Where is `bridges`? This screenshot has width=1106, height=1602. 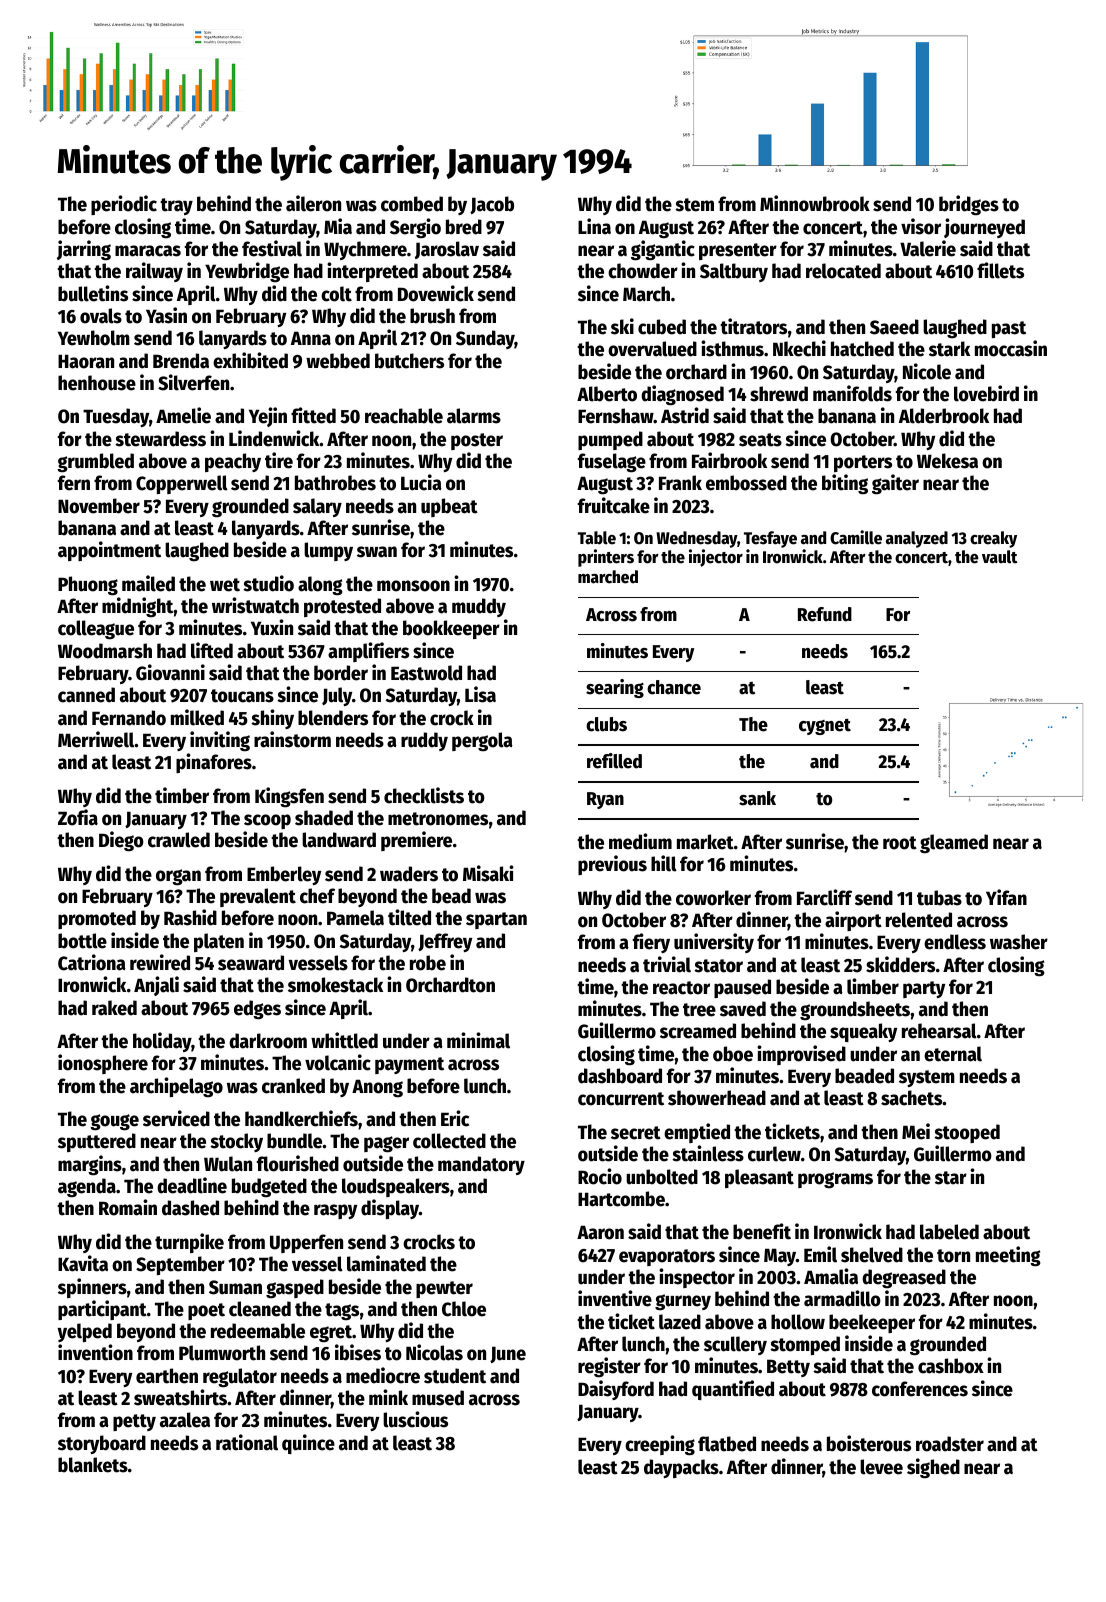
bridges is located at coordinates (969, 205).
